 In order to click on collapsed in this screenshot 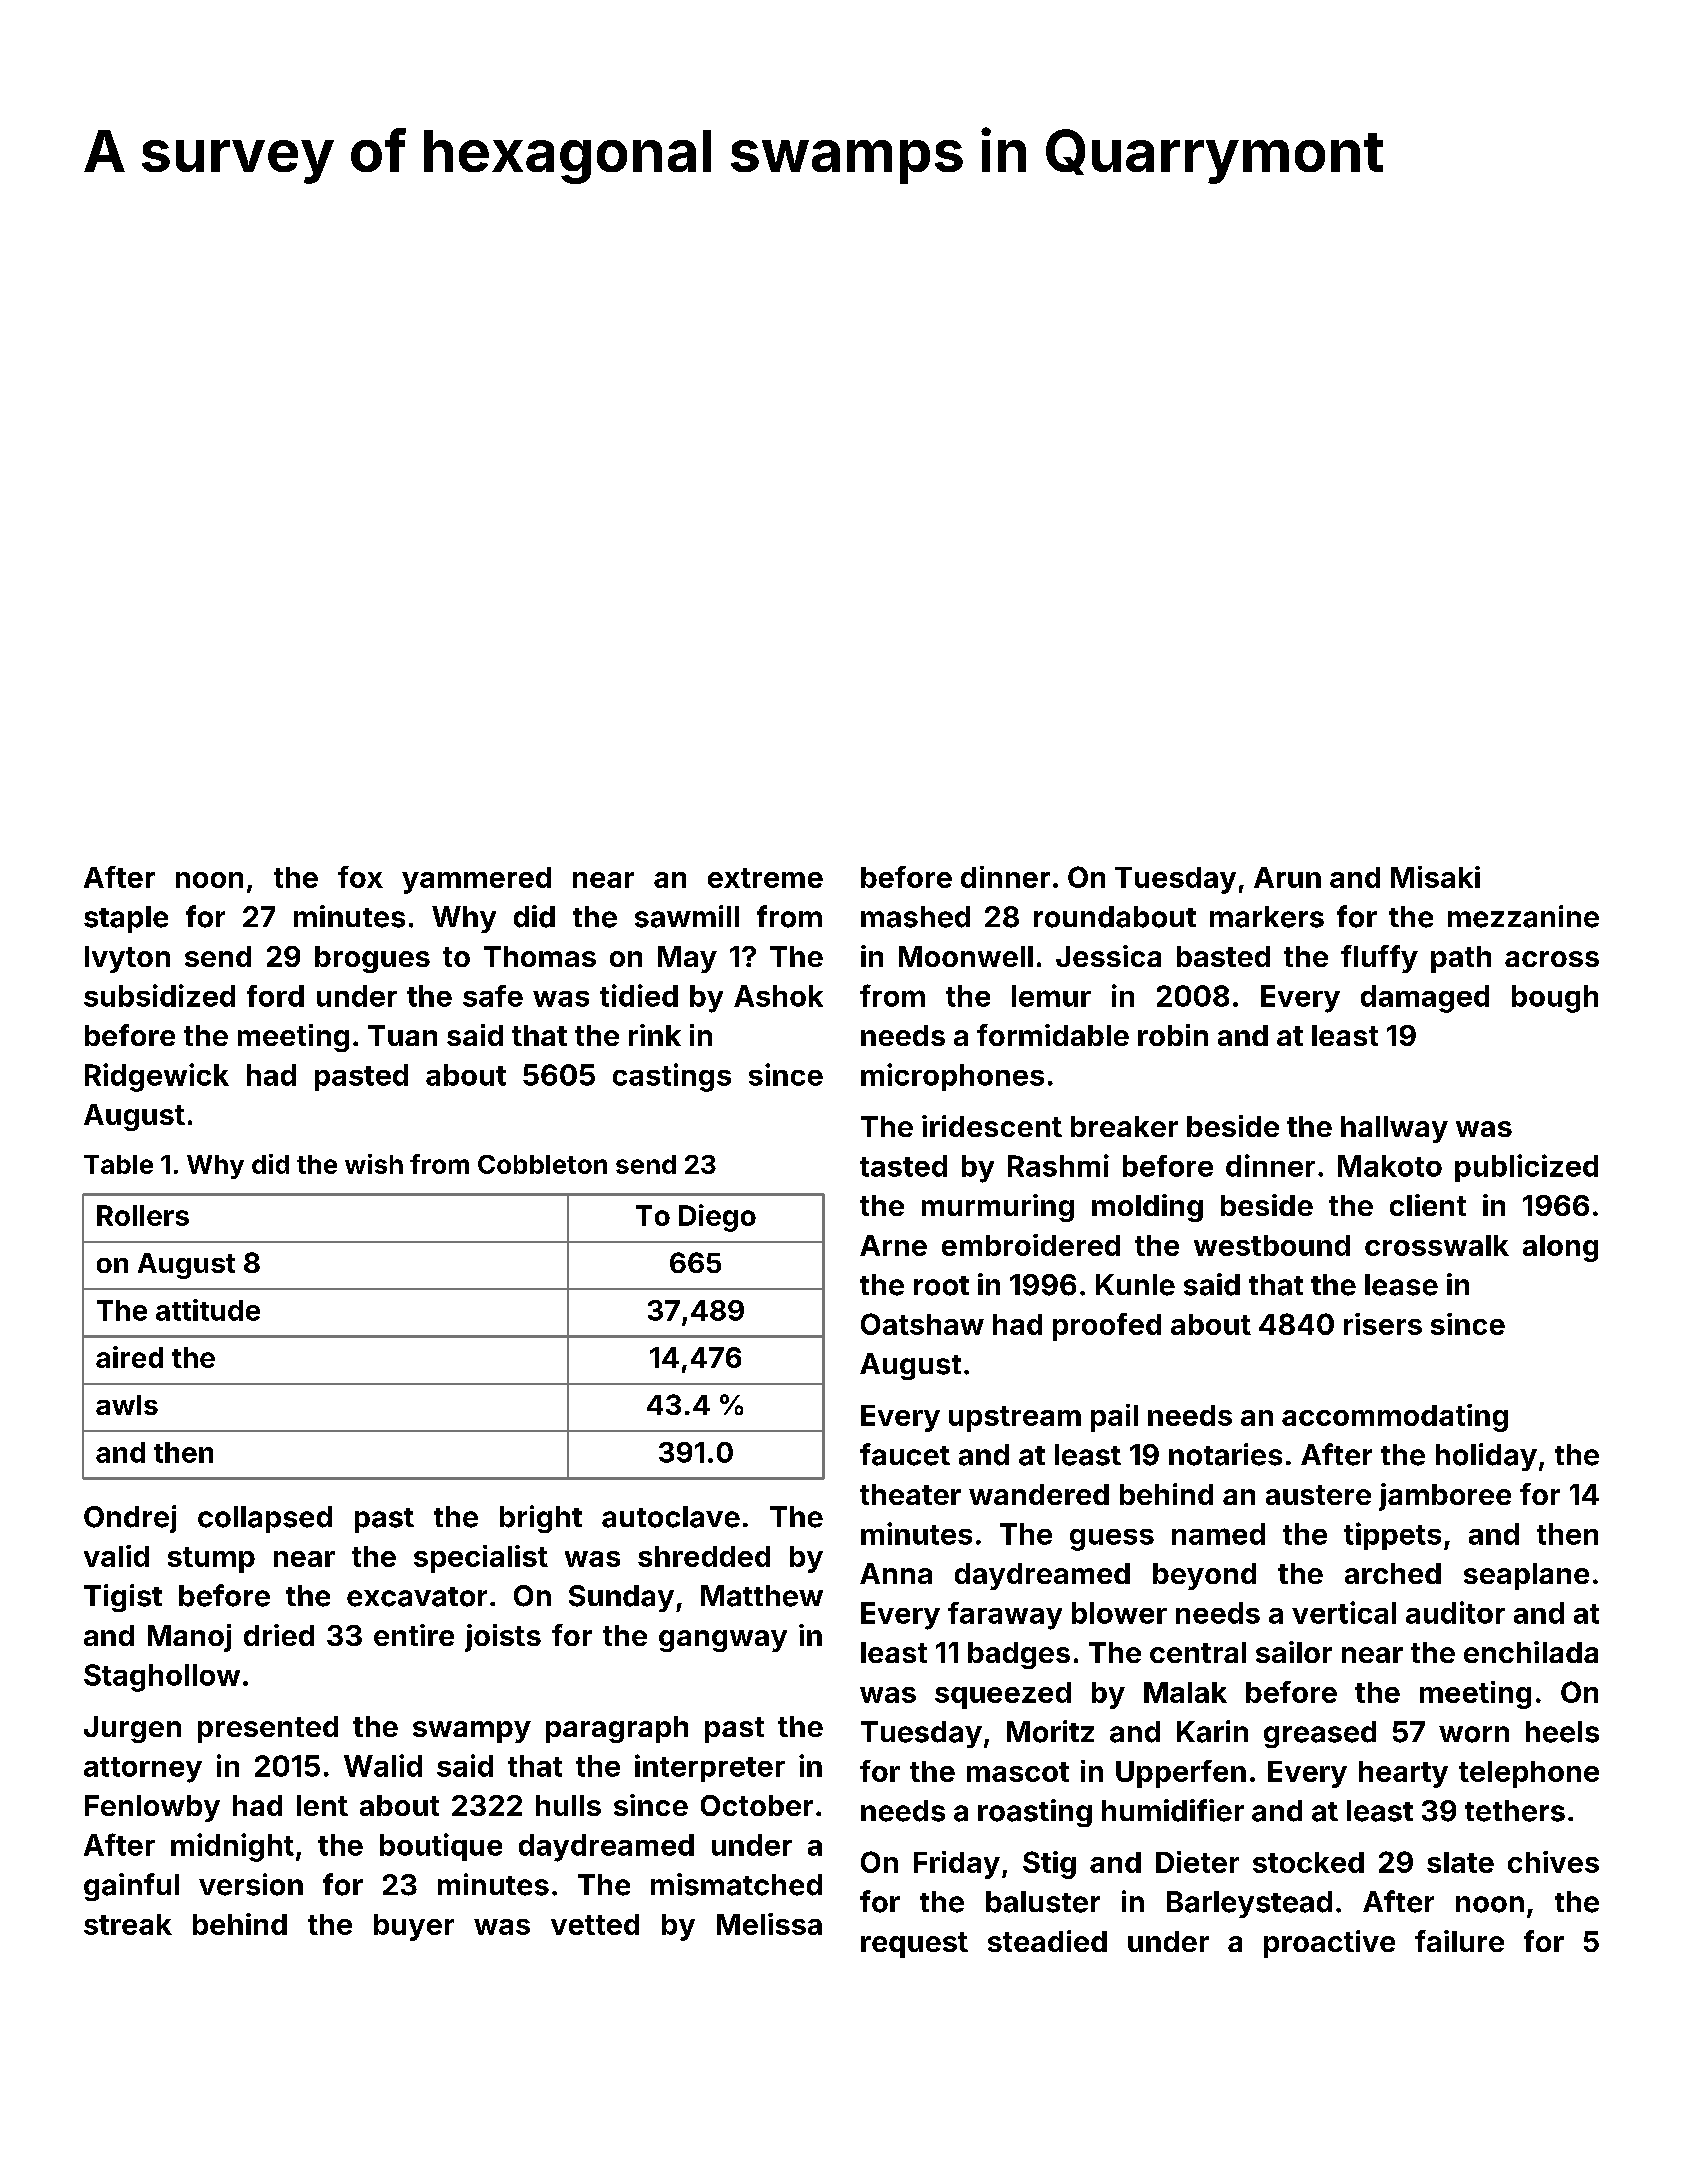, I will do `click(265, 1519)`.
